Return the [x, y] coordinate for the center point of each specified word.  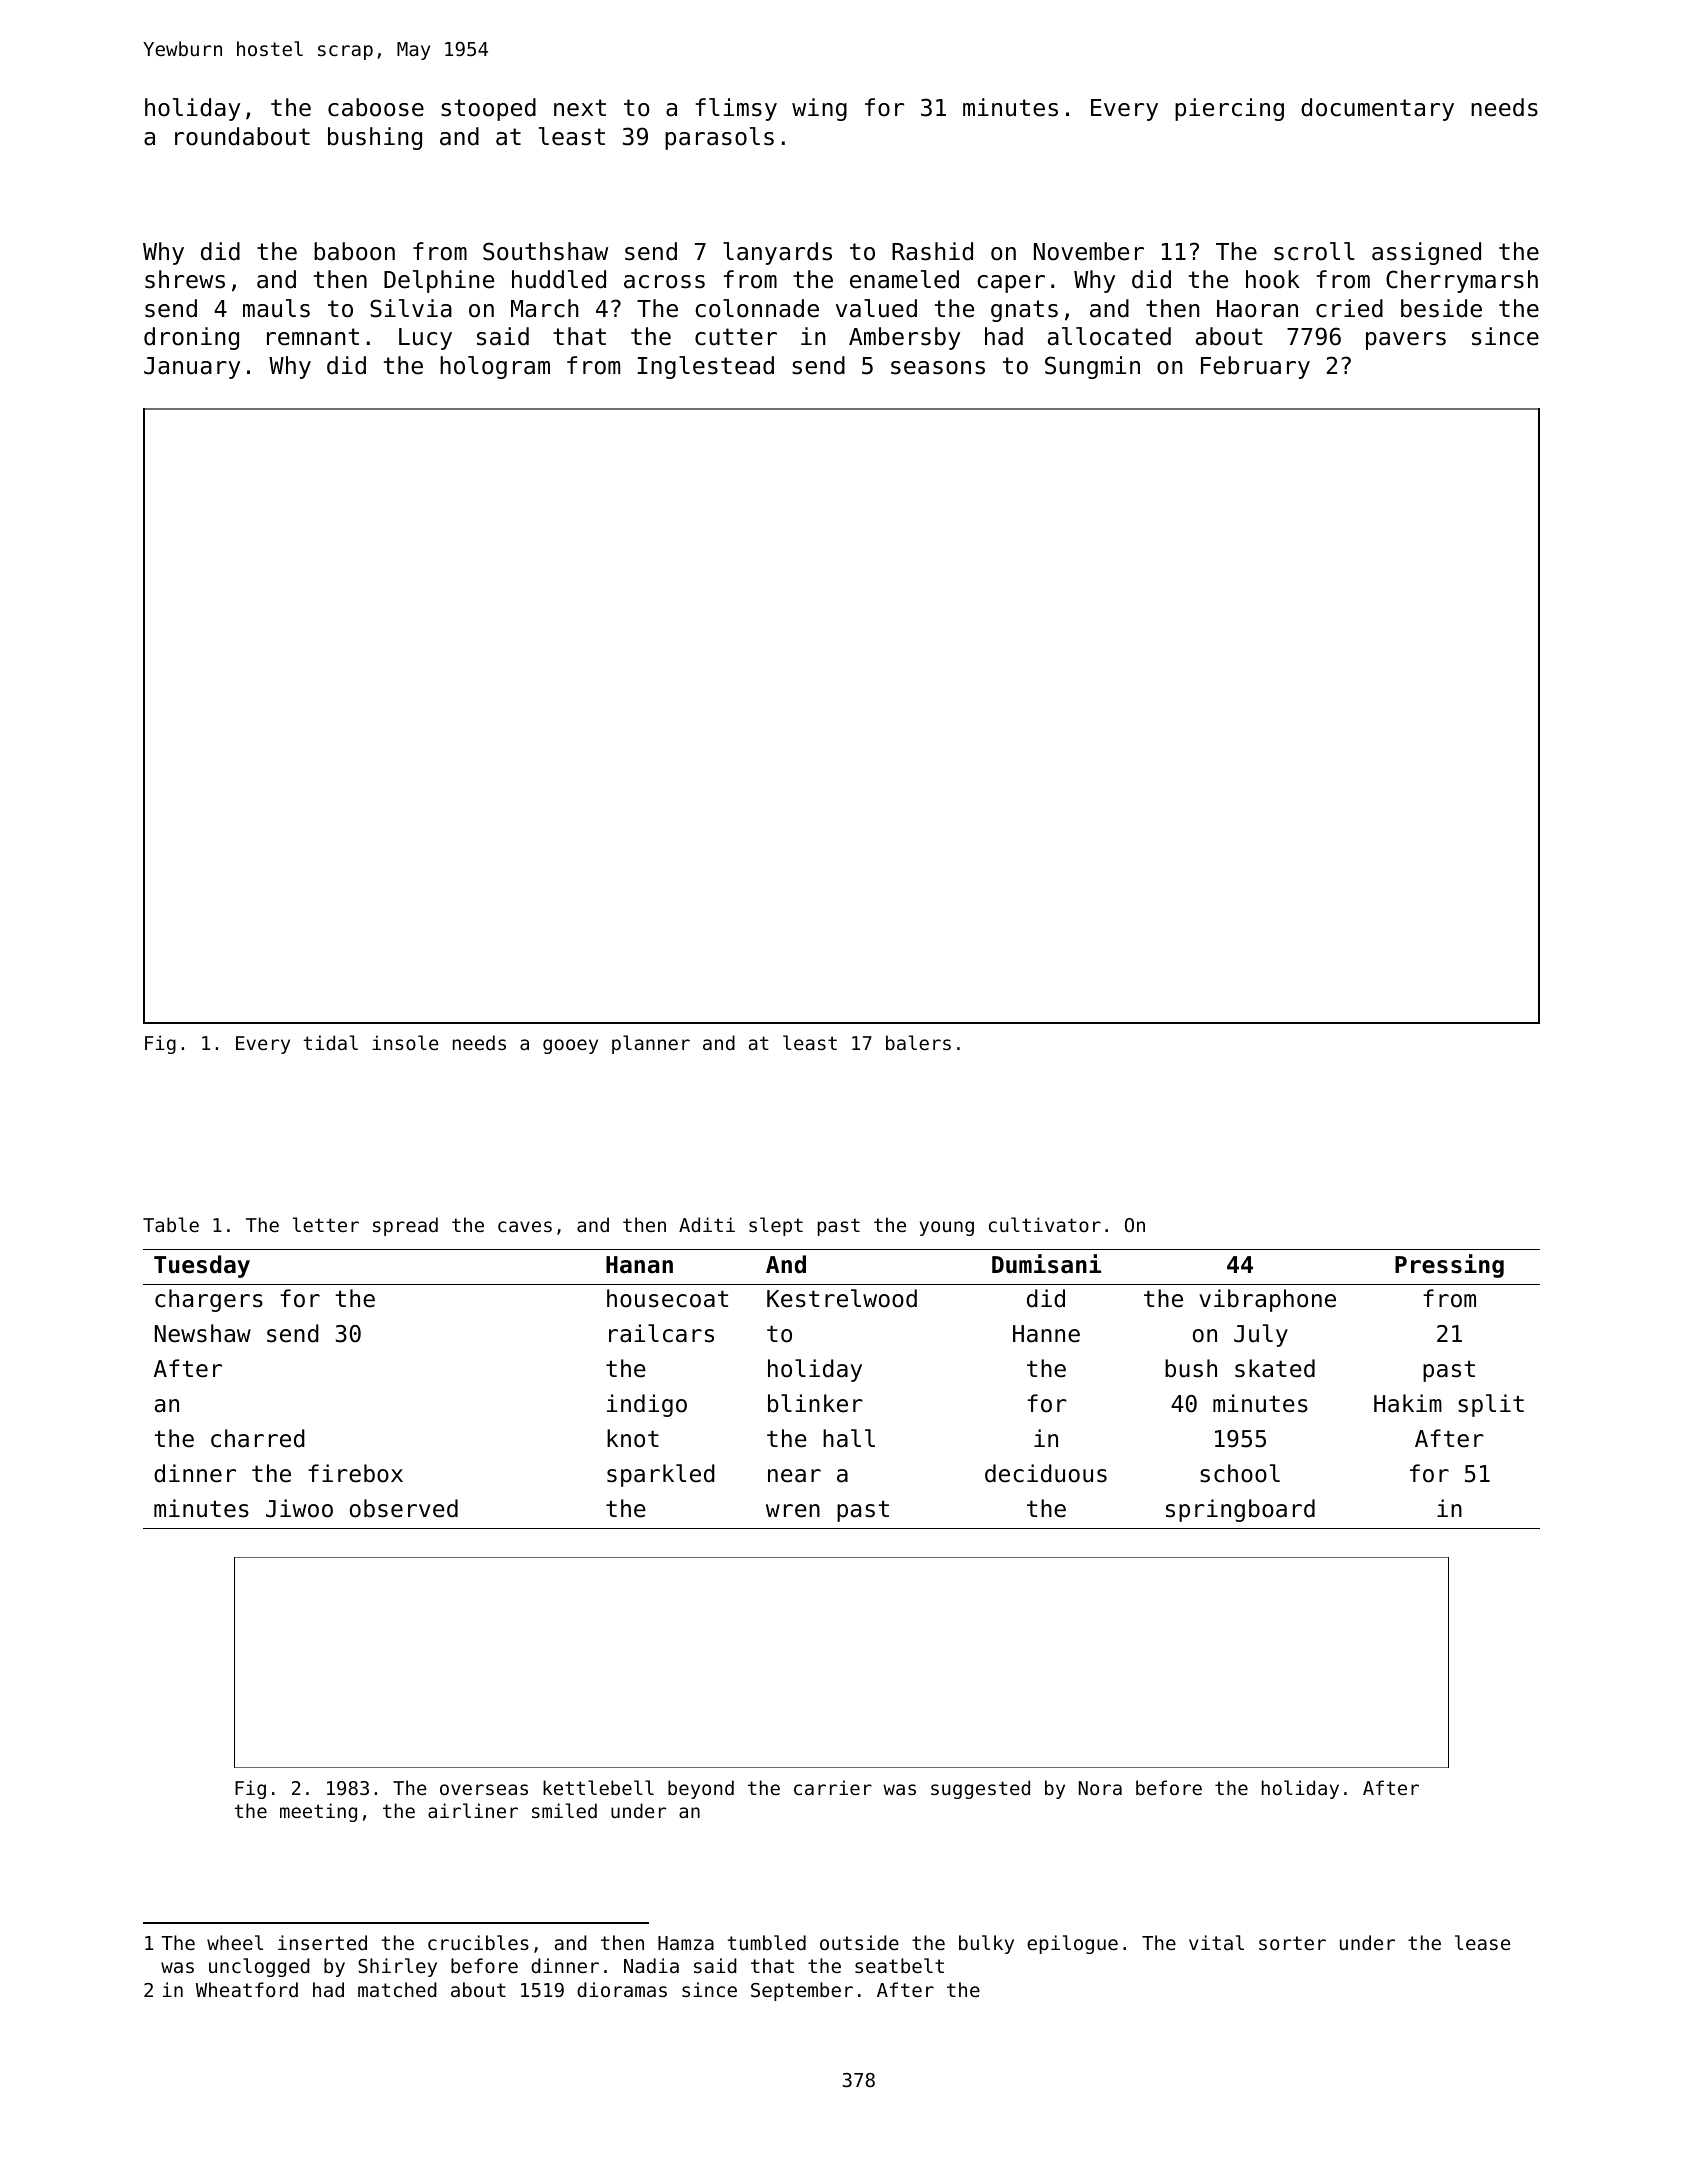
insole [405, 1042]
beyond [701, 1789]
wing [819, 109]
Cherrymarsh [1462, 281]
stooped [488, 109]
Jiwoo [299, 1508]
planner [651, 1044]
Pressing [1449, 1266]
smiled [564, 1810]
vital [1216, 1942]
